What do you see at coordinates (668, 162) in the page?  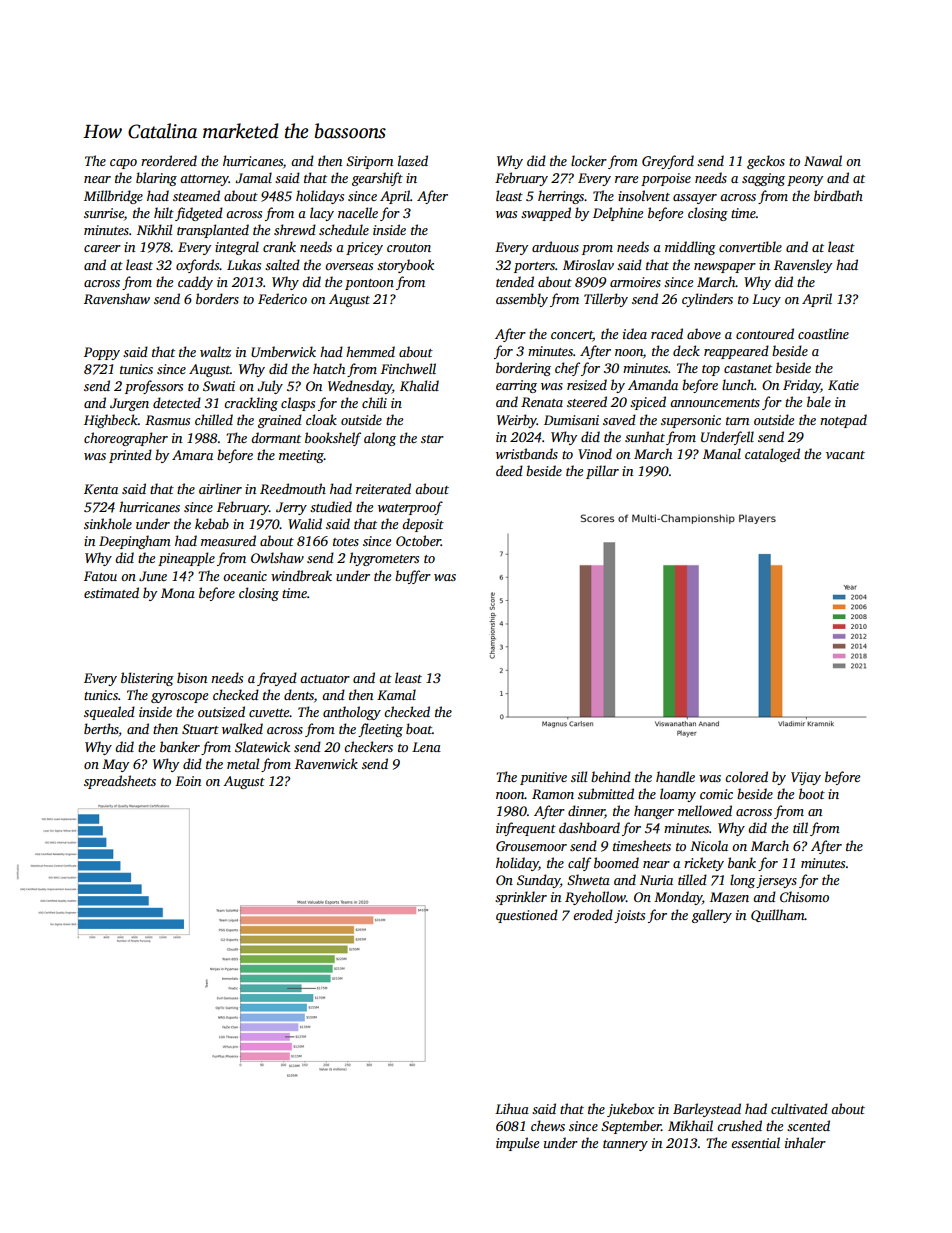 I see `Greyford` at bounding box center [668, 162].
